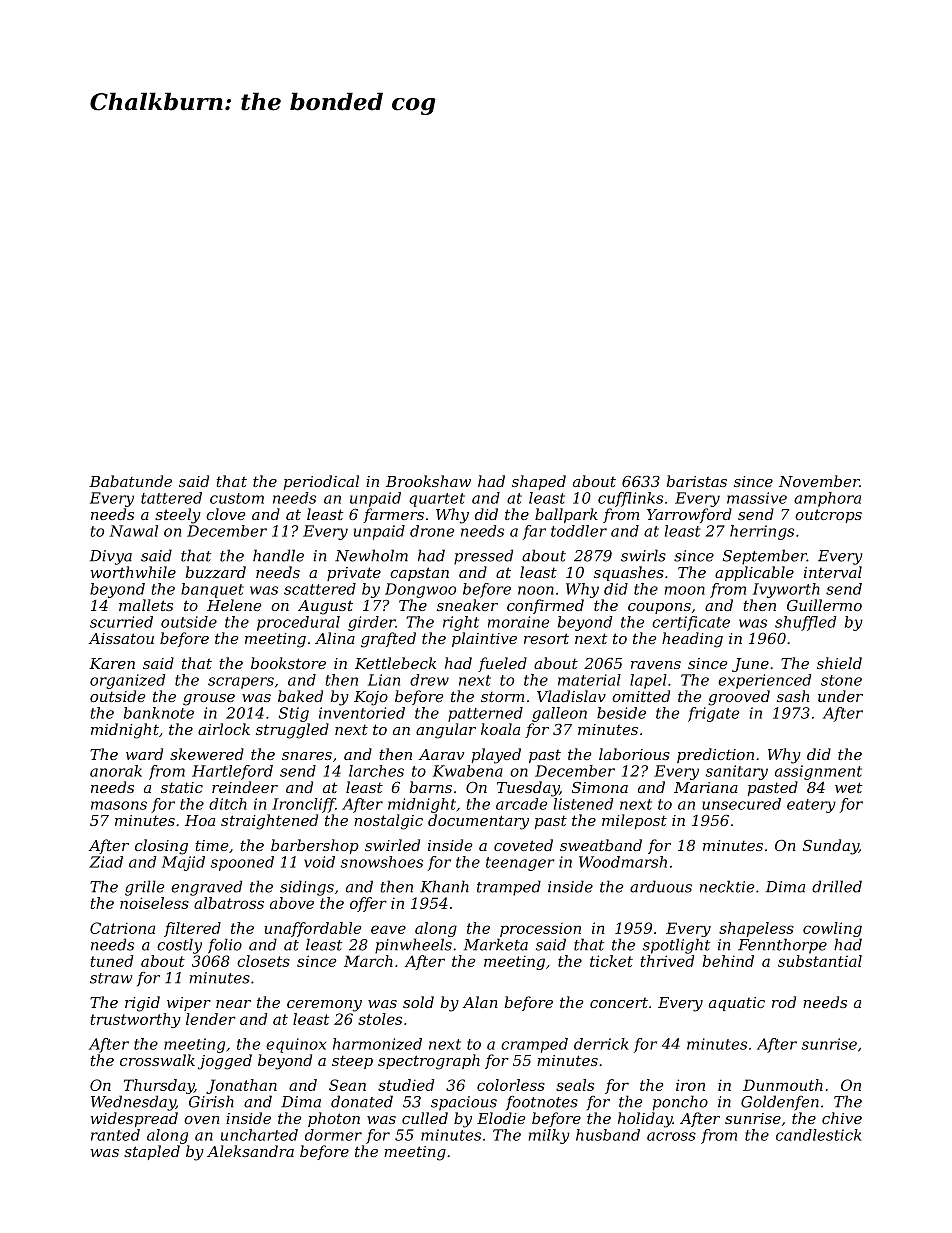  I want to click on milepost, so click(634, 821).
